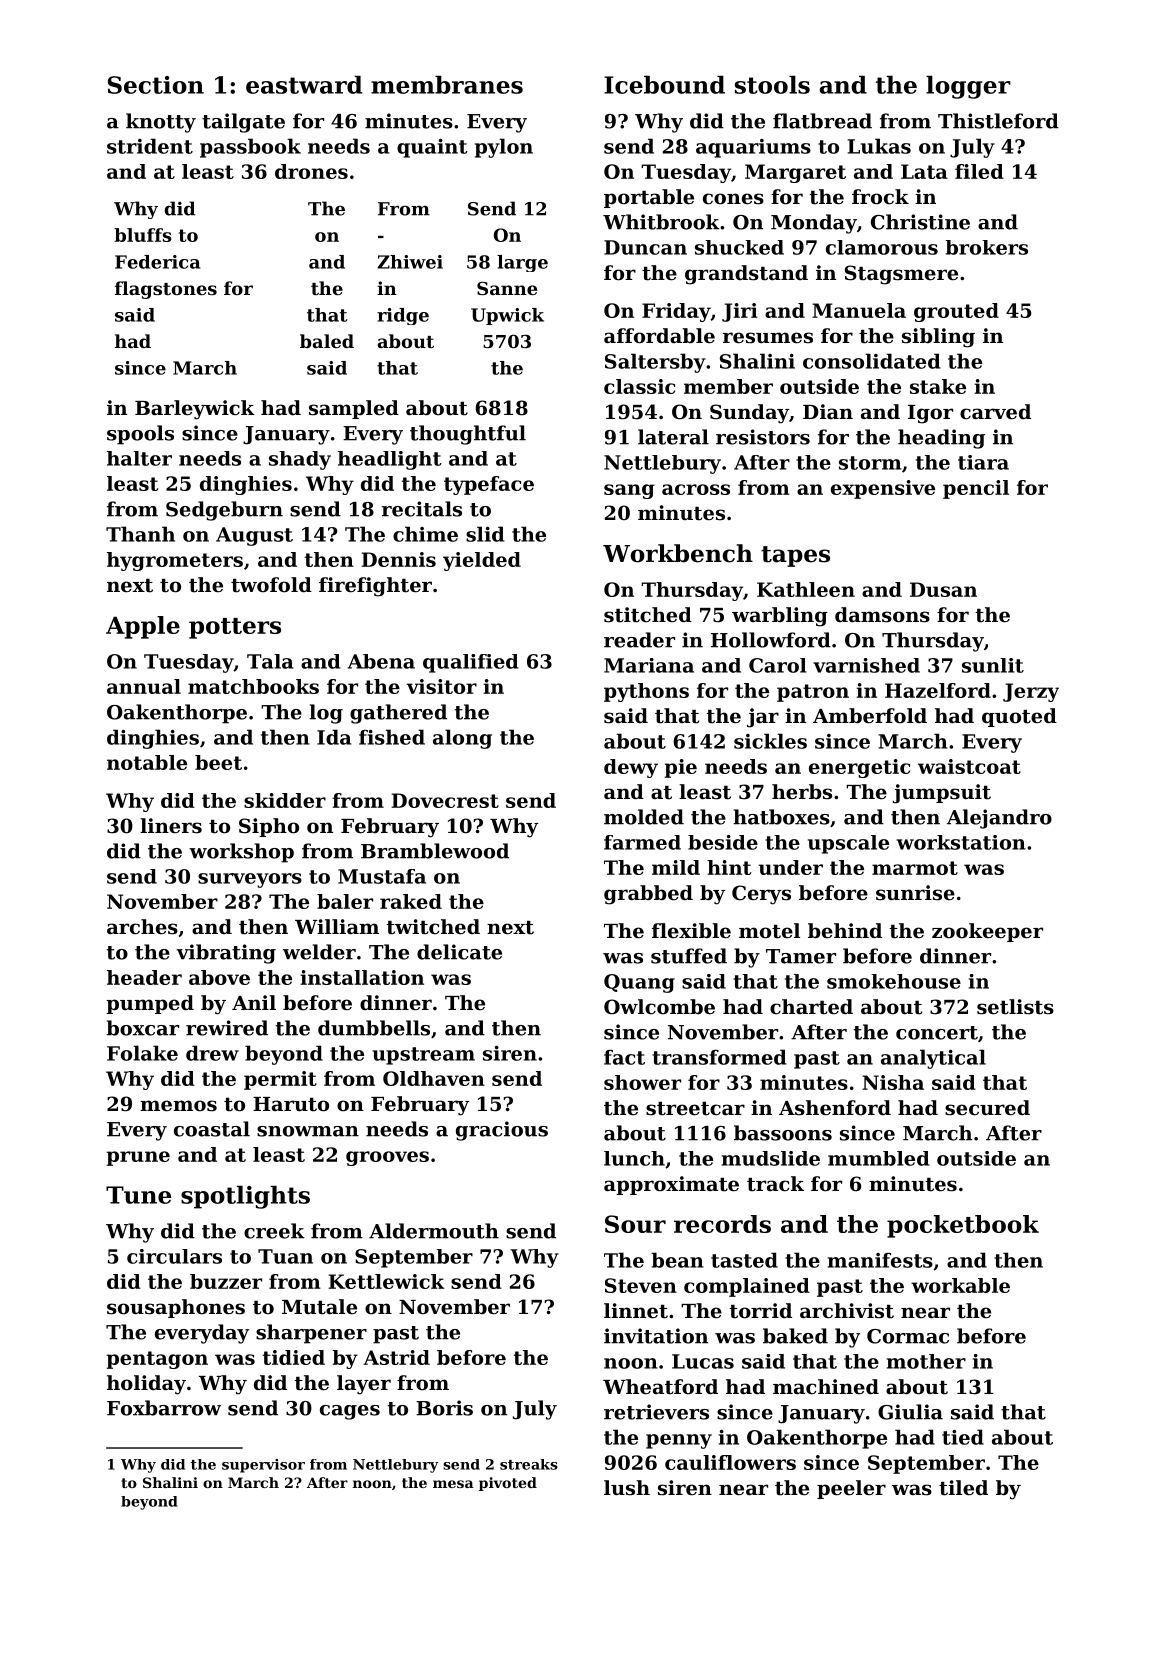 Image resolution: width=1165 pixels, height=1654 pixels. Describe the element at coordinates (695, 1109) in the screenshot. I see `streetcar` at that location.
